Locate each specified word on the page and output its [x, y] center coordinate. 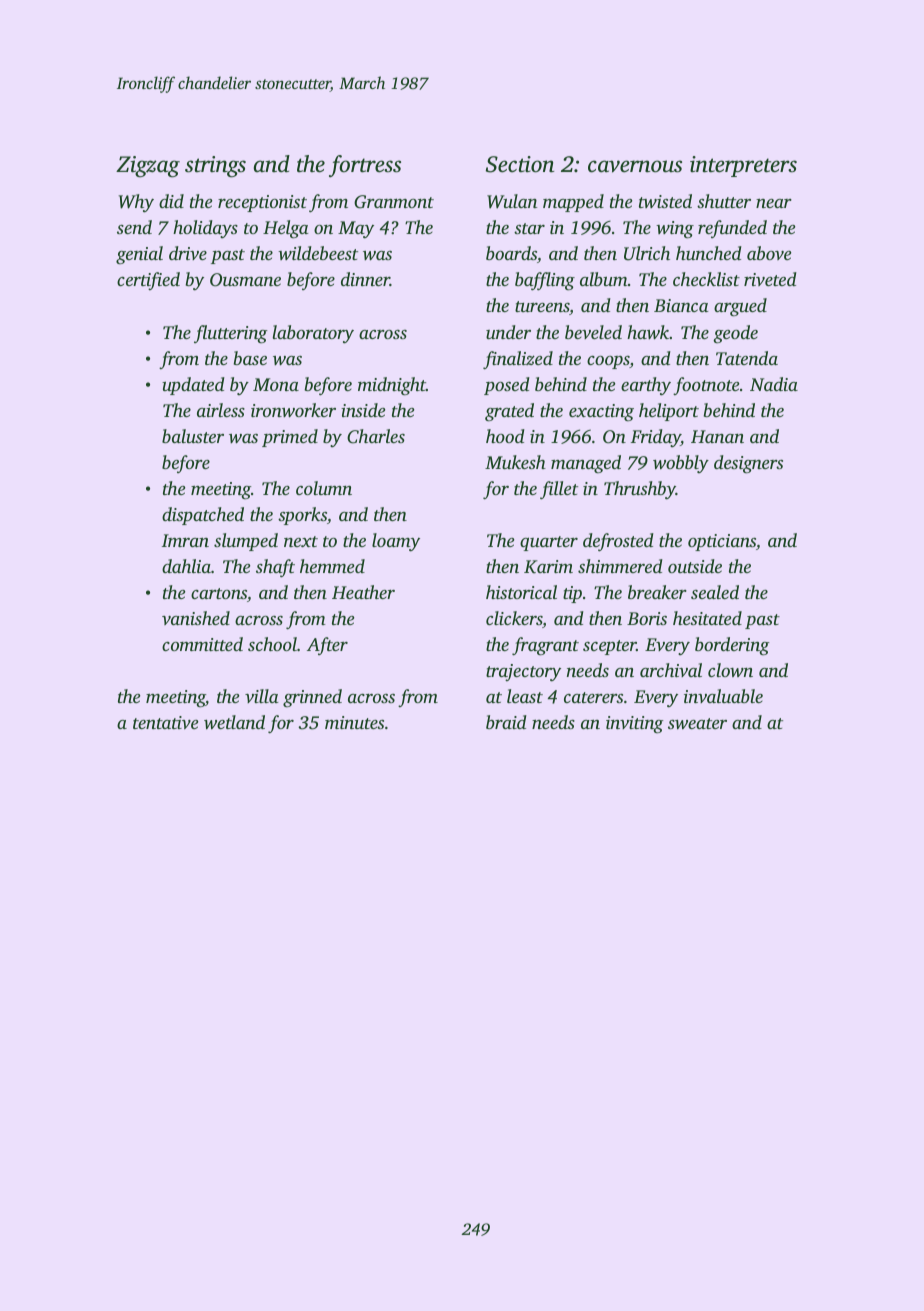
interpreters [743, 166]
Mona [276, 384]
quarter [549, 543]
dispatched [203, 516]
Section [520, 164]
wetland [234, 722]
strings [215, 167]
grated [509, 412]
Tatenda [747, 358]
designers [748, 464]
